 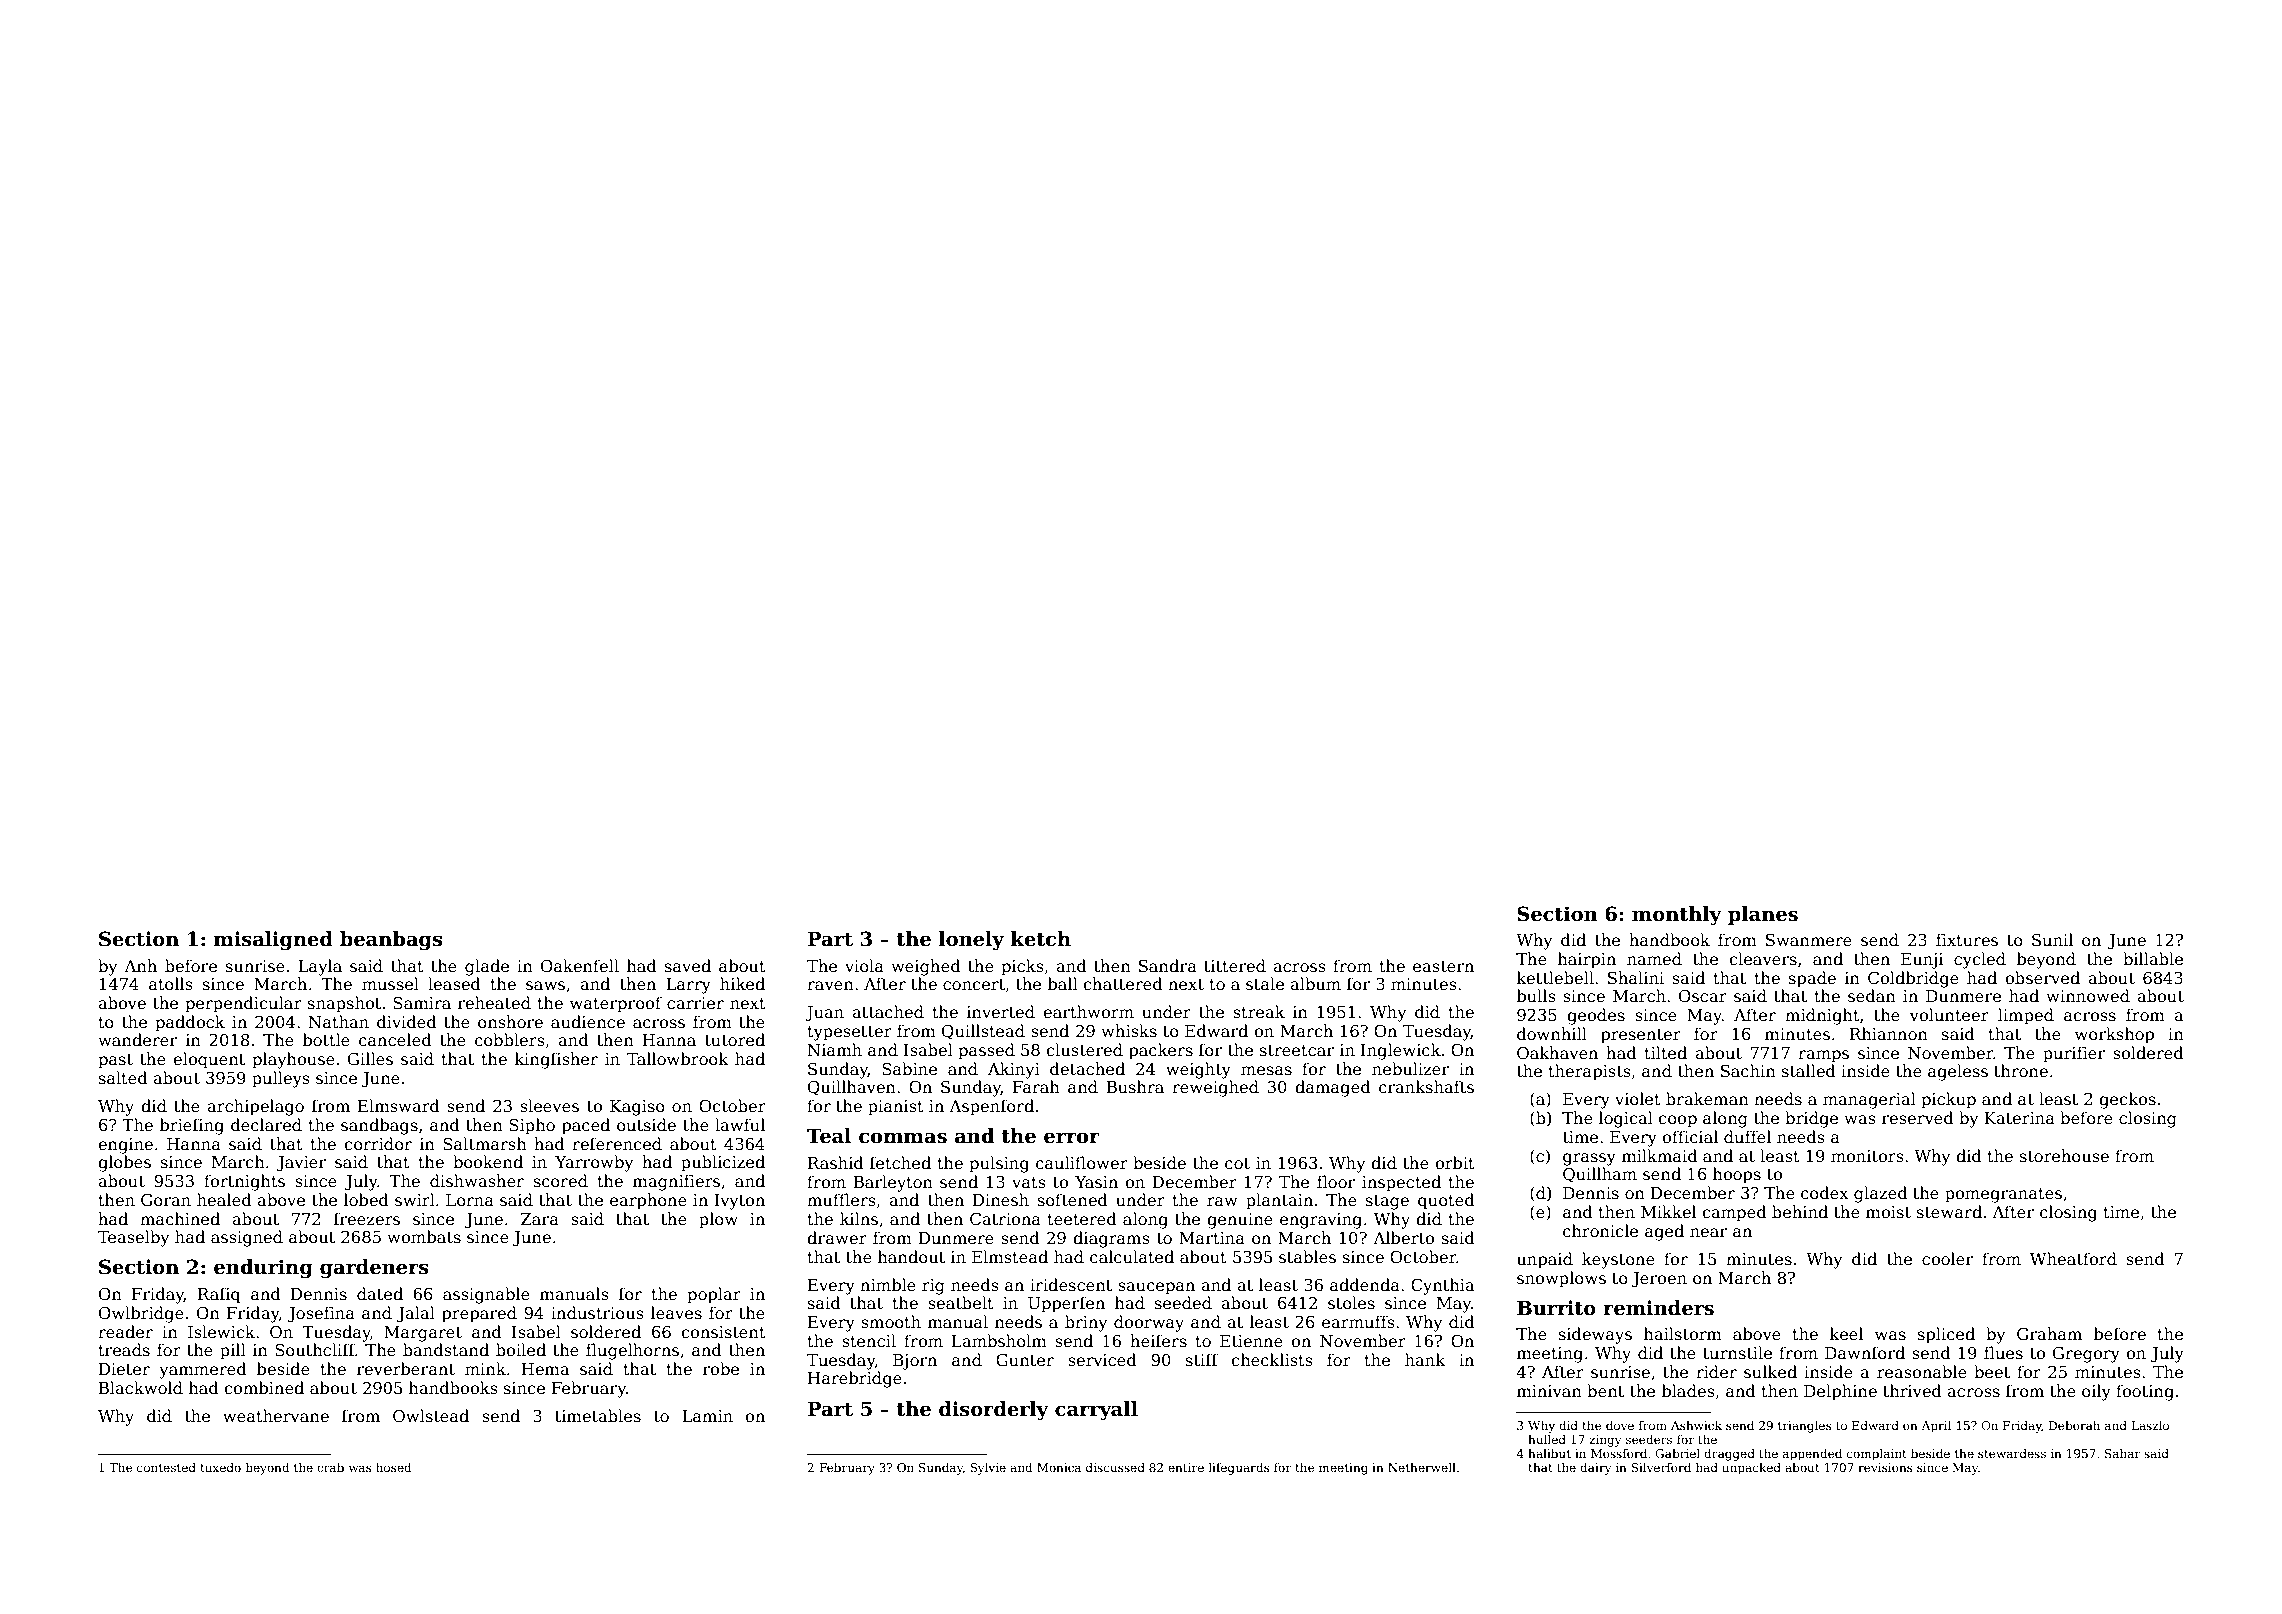 What do you see at coordinates (1426, 1087) in the page?
I see `crankshafts` at bounding box center [1426, 1087].
